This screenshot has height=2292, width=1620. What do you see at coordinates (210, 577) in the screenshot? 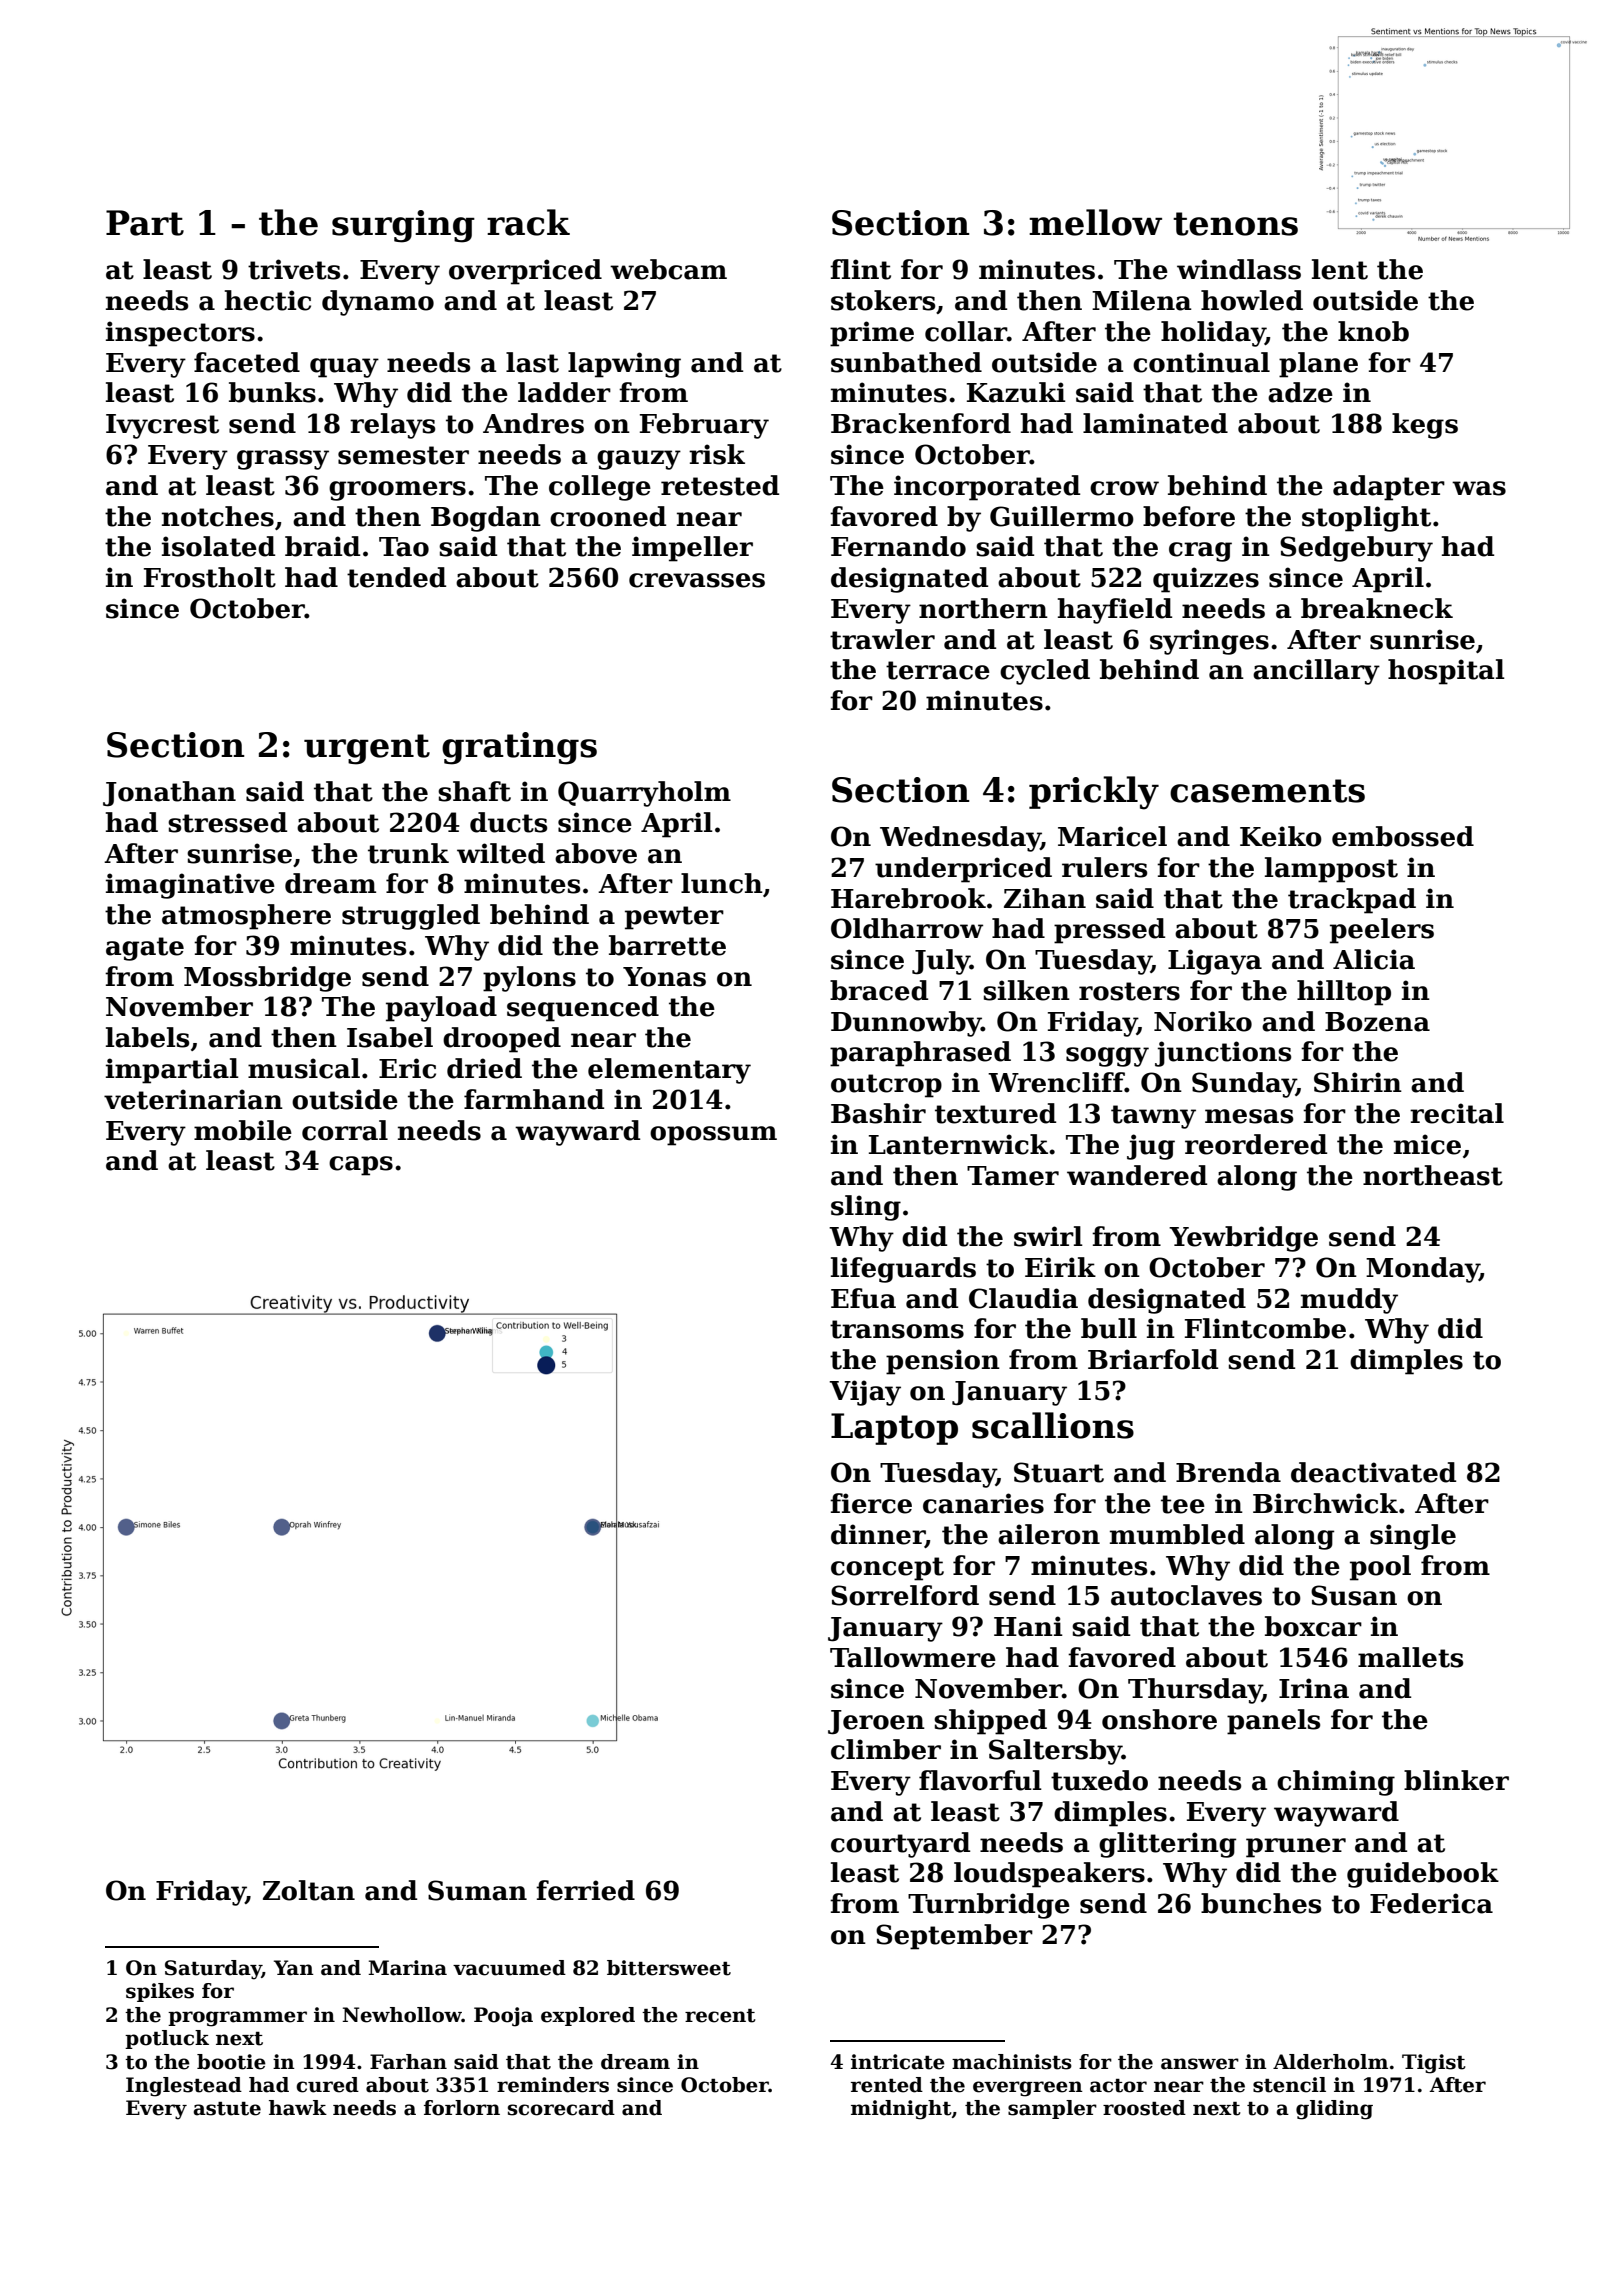
I see `Frostholt` at bounding box center [210, 577].
